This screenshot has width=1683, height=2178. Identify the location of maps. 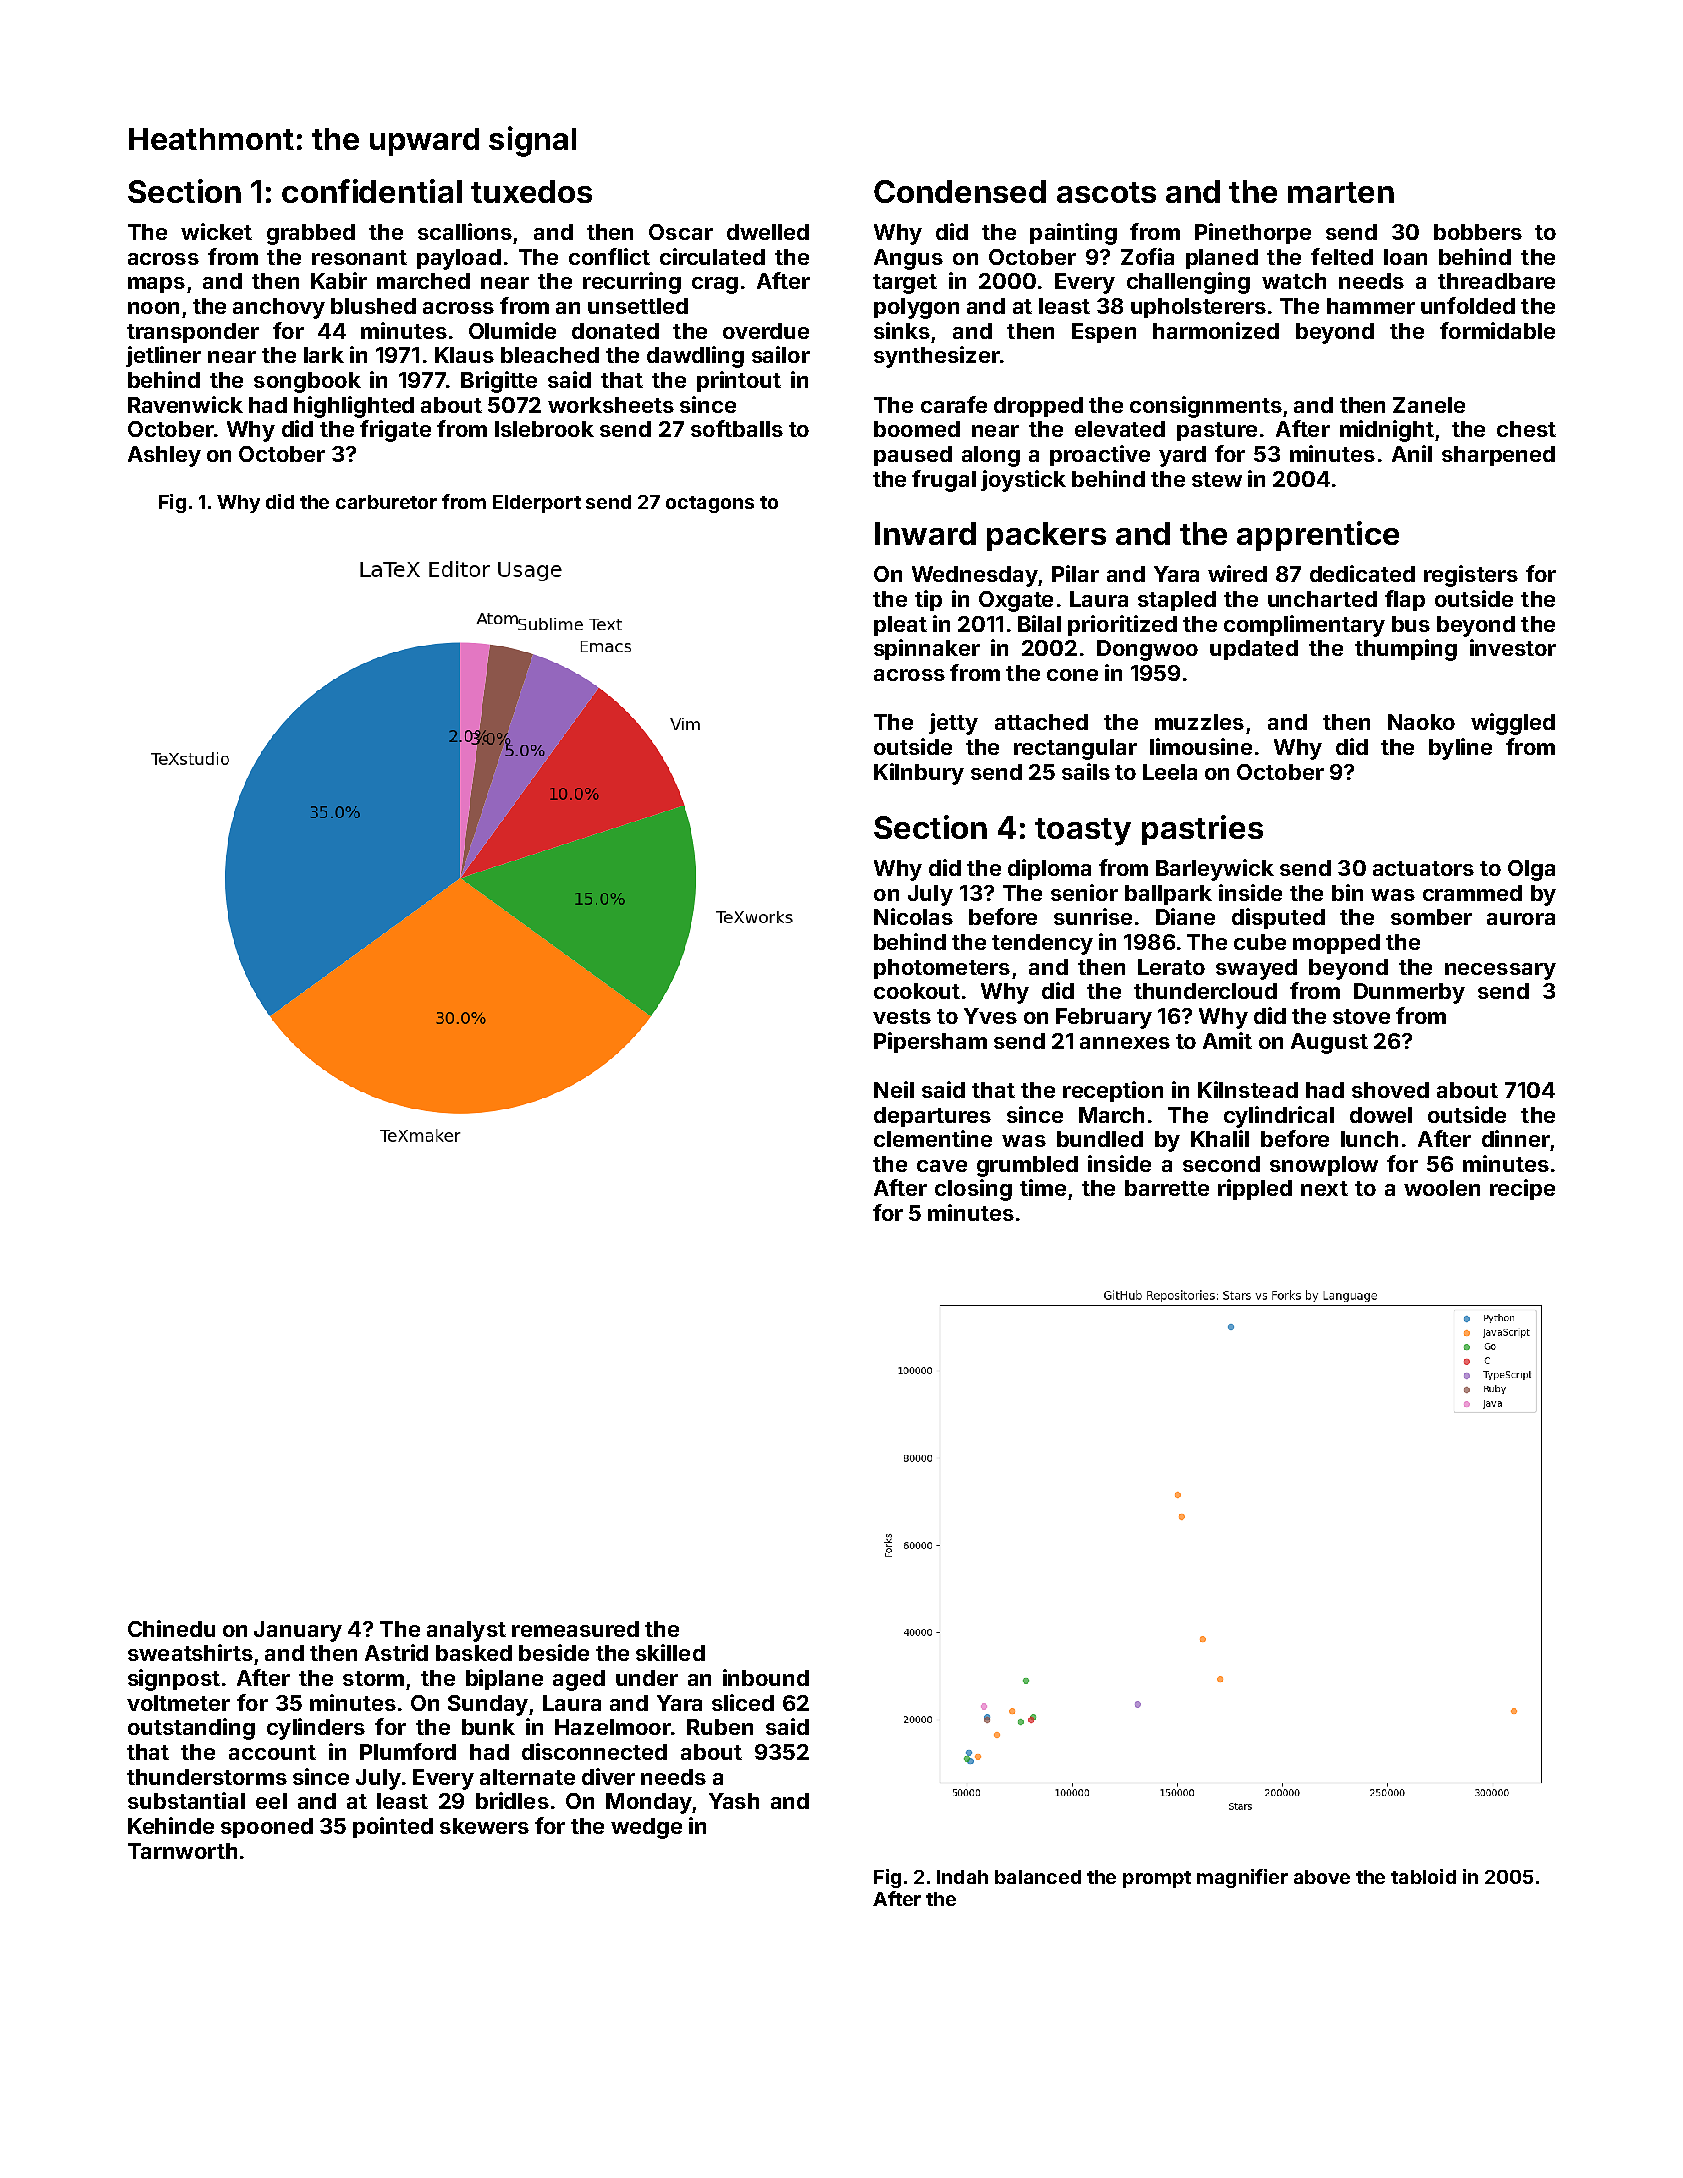
(156, 285).
